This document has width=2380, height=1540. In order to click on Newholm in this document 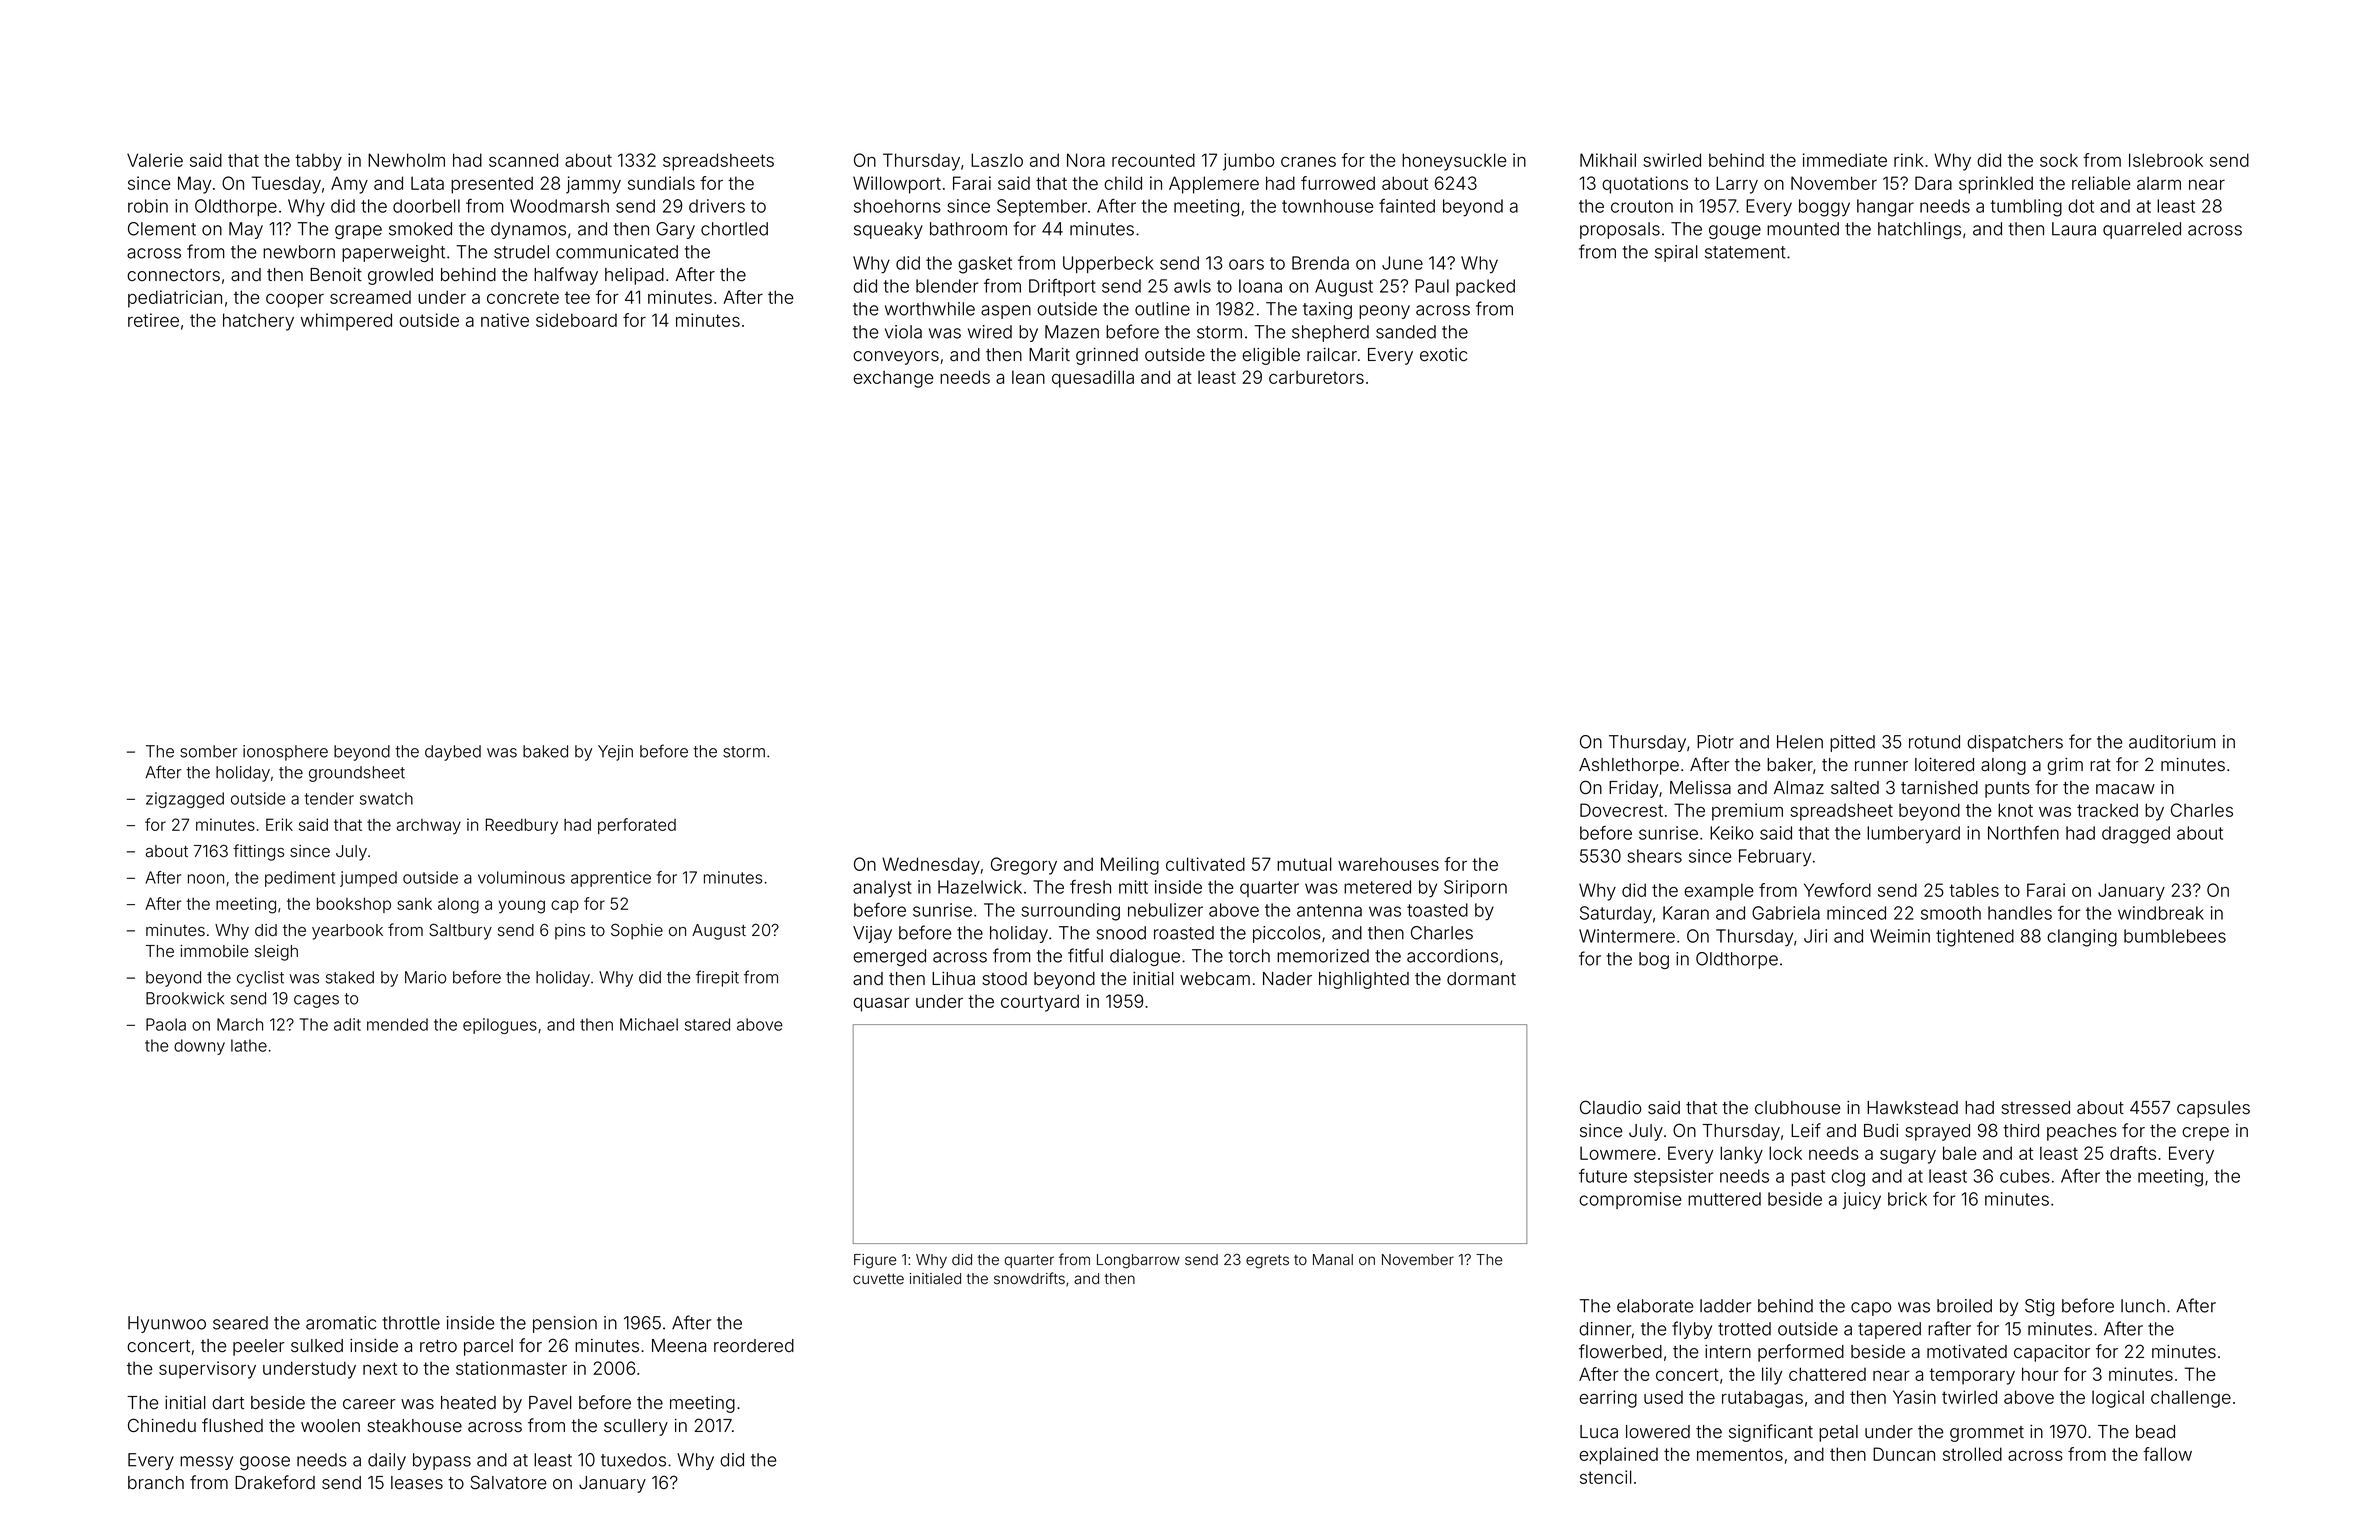, I will do `click(406, 160)`.
